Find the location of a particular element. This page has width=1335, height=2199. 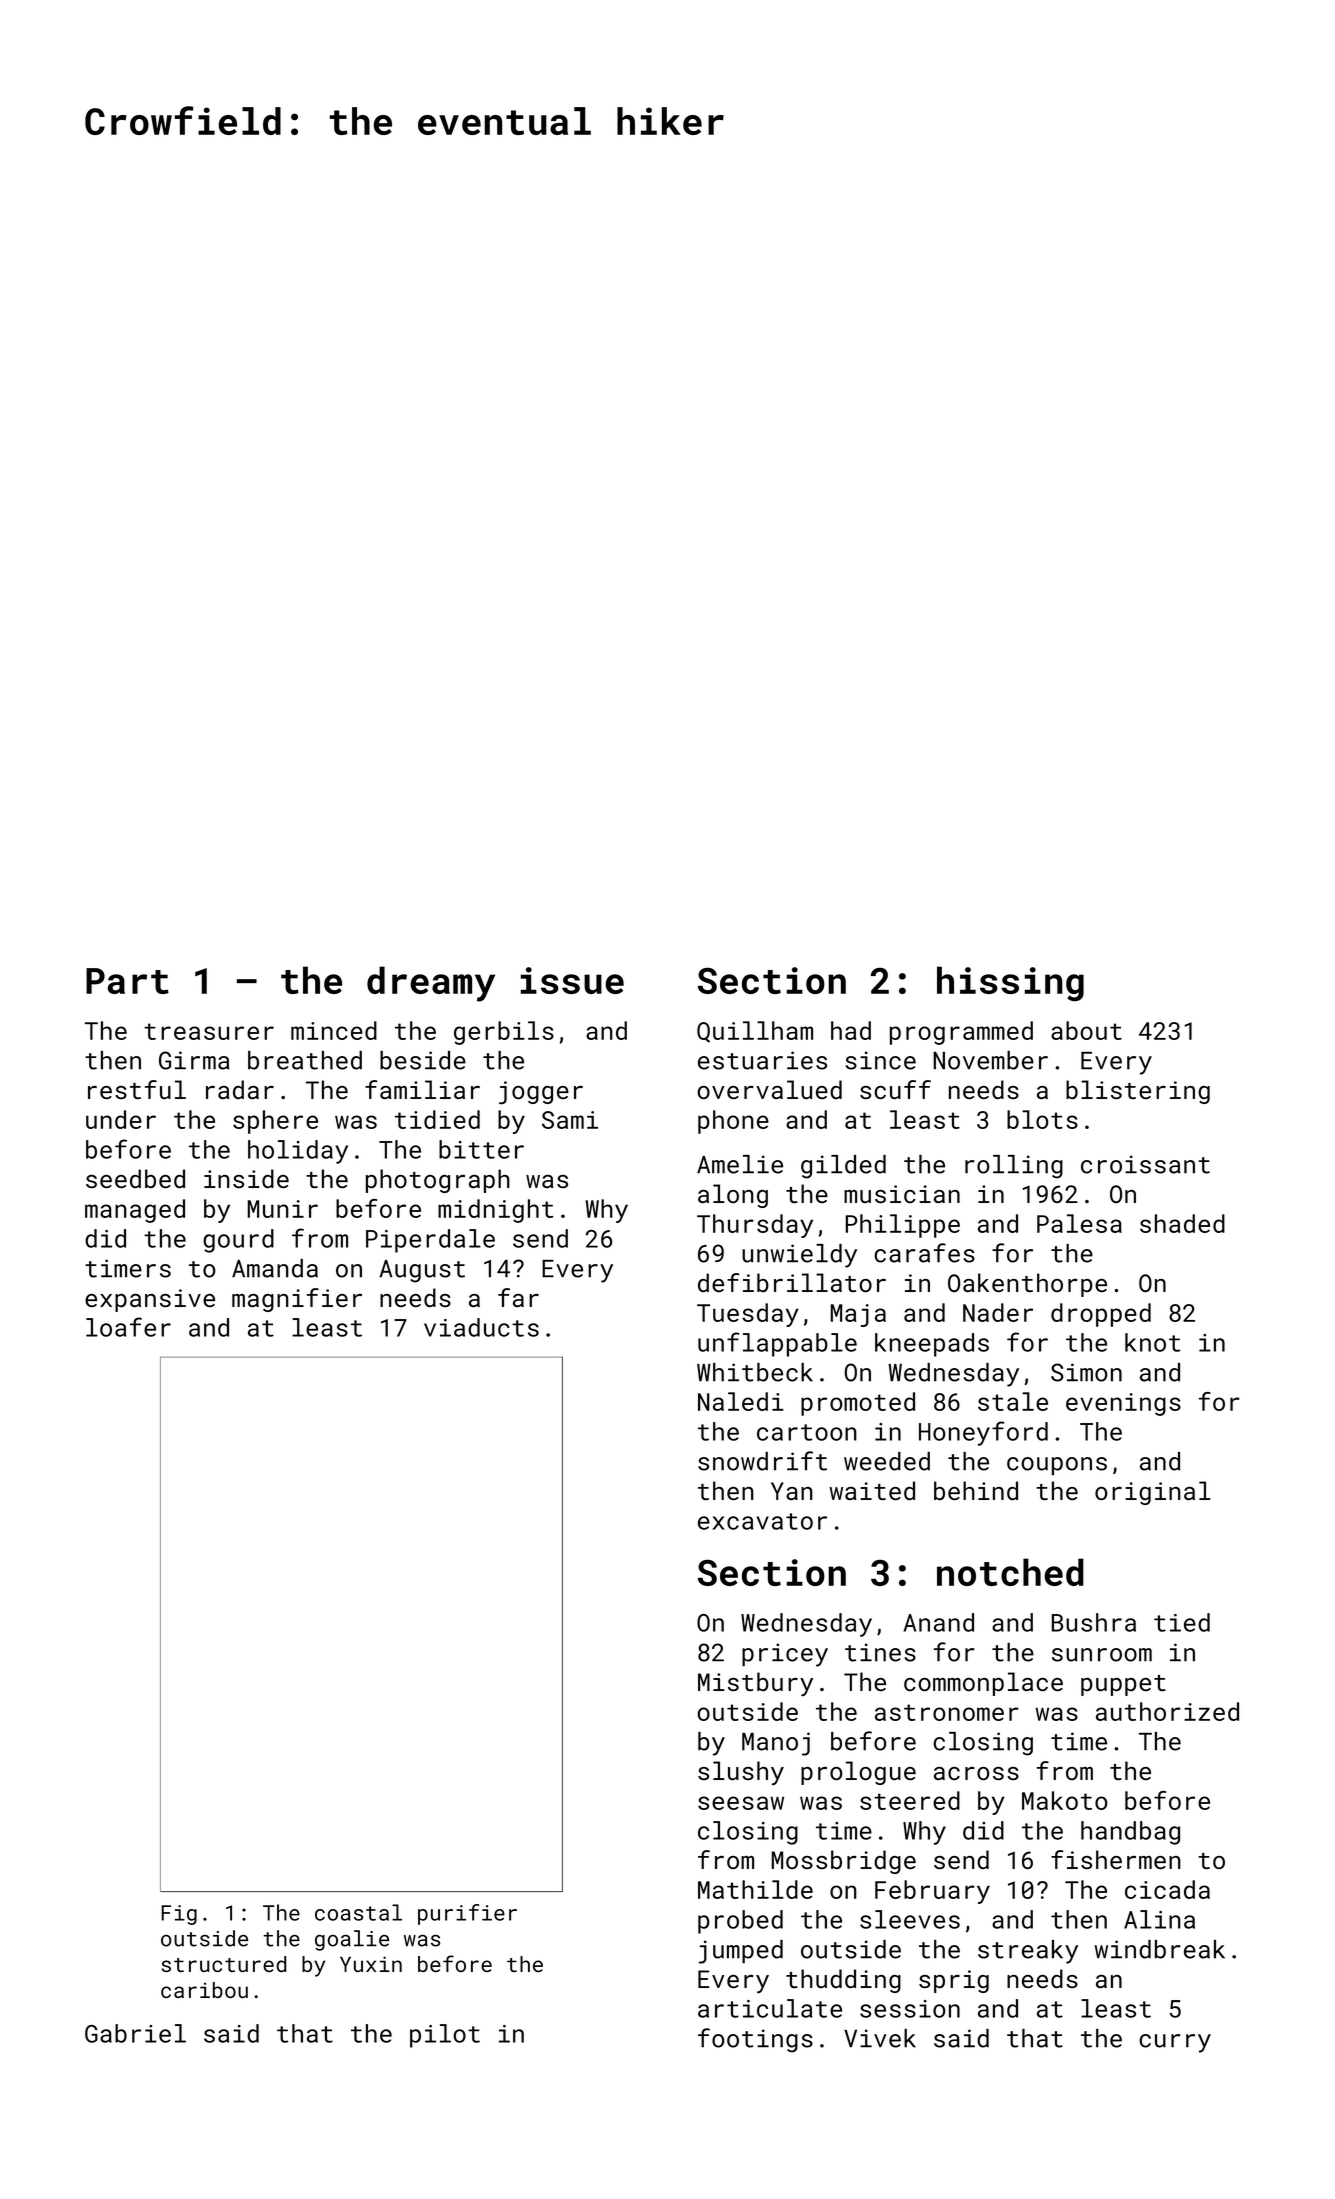

along is located at coordinates (733, 1196).
